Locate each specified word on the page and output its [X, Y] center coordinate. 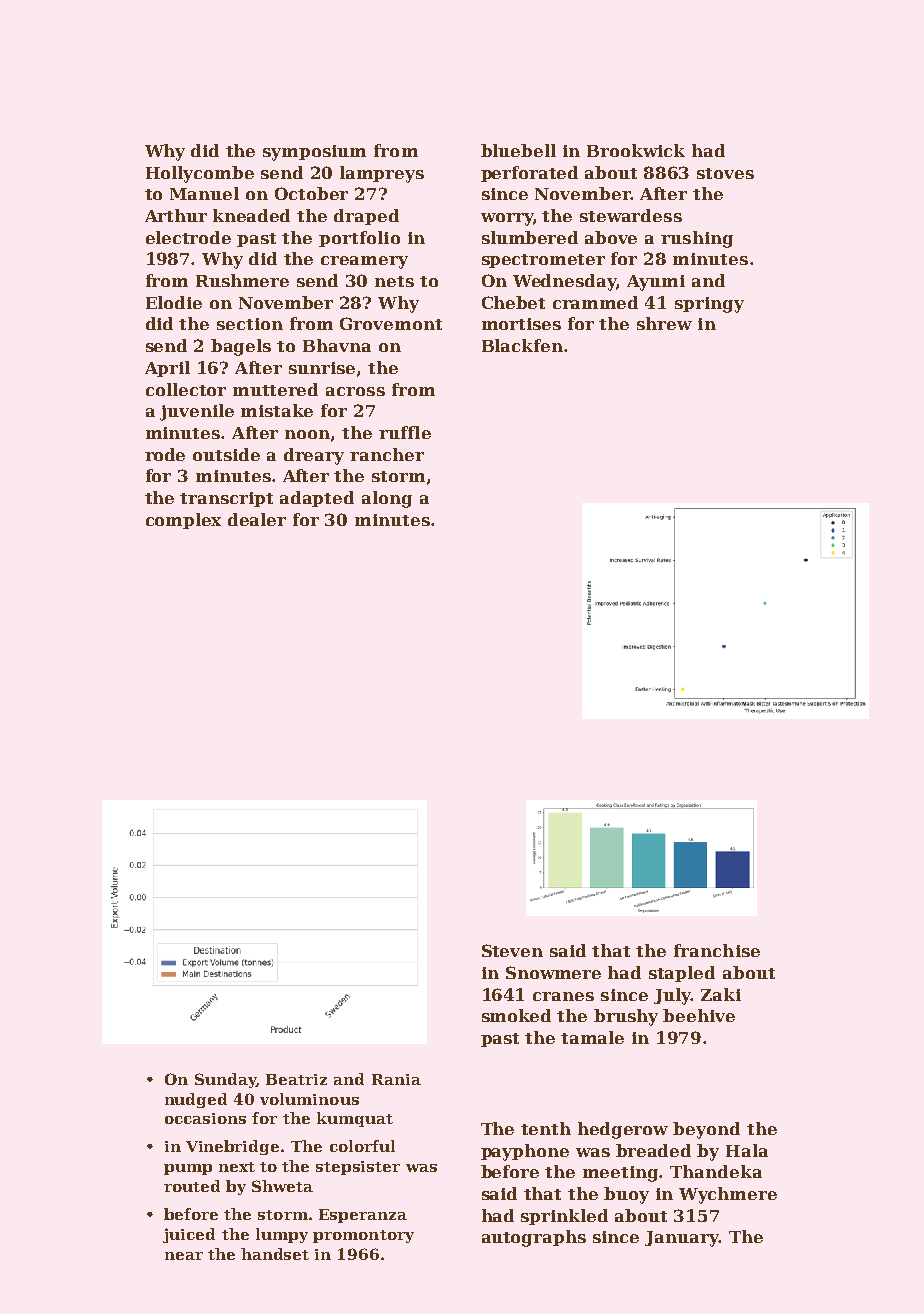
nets [394, 281]
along [387, 499]
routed [192, 1186]
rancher [387, 454]
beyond [706, 1130]
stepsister [358, 1168]
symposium [314, 153]
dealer [257, 519]
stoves [725, 173]
